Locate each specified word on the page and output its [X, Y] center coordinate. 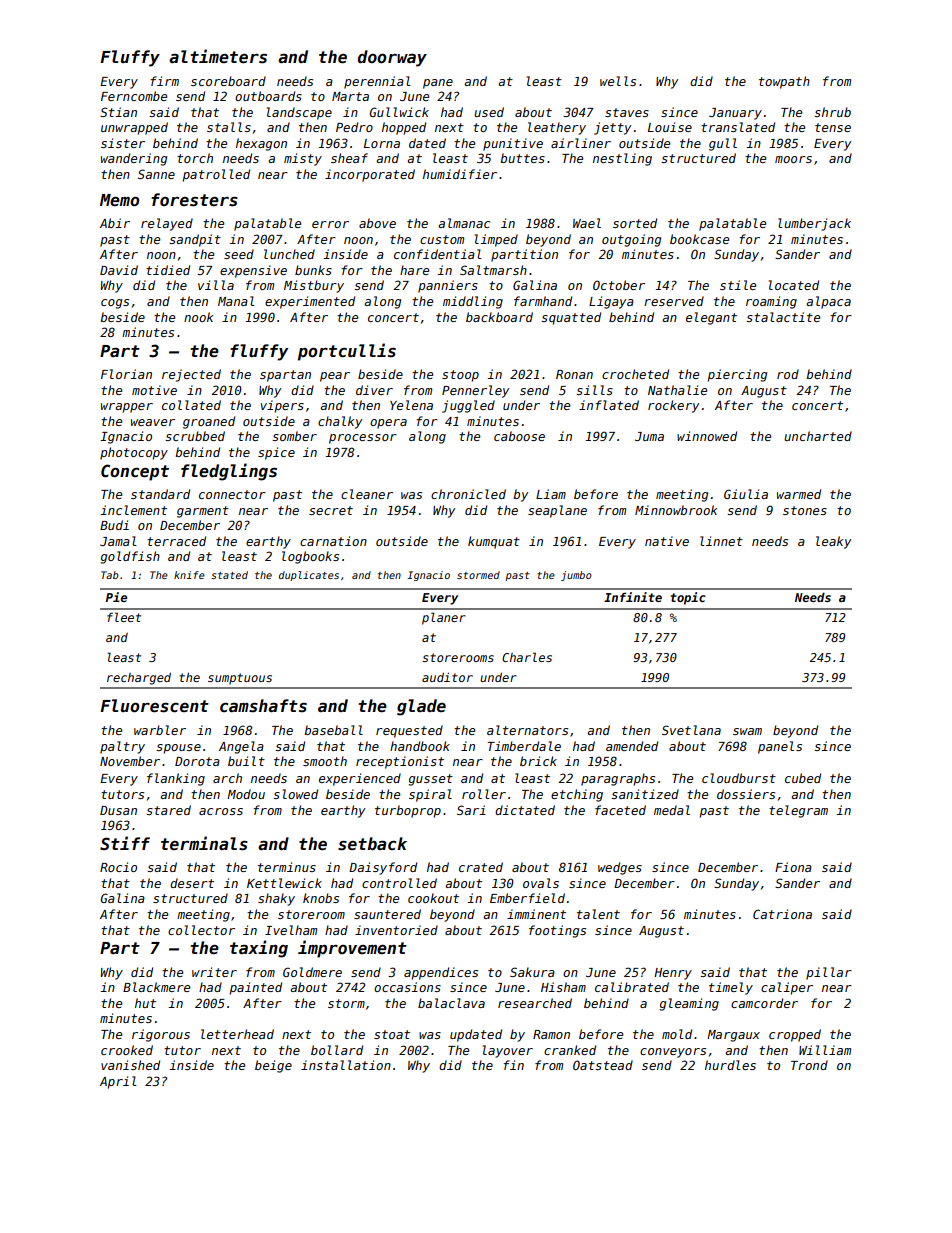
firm [164, 81]
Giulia [746, 494]
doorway [392, 58]
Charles [527, 657]
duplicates [309, 576]
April [118, 1082]
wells [618, 81]
